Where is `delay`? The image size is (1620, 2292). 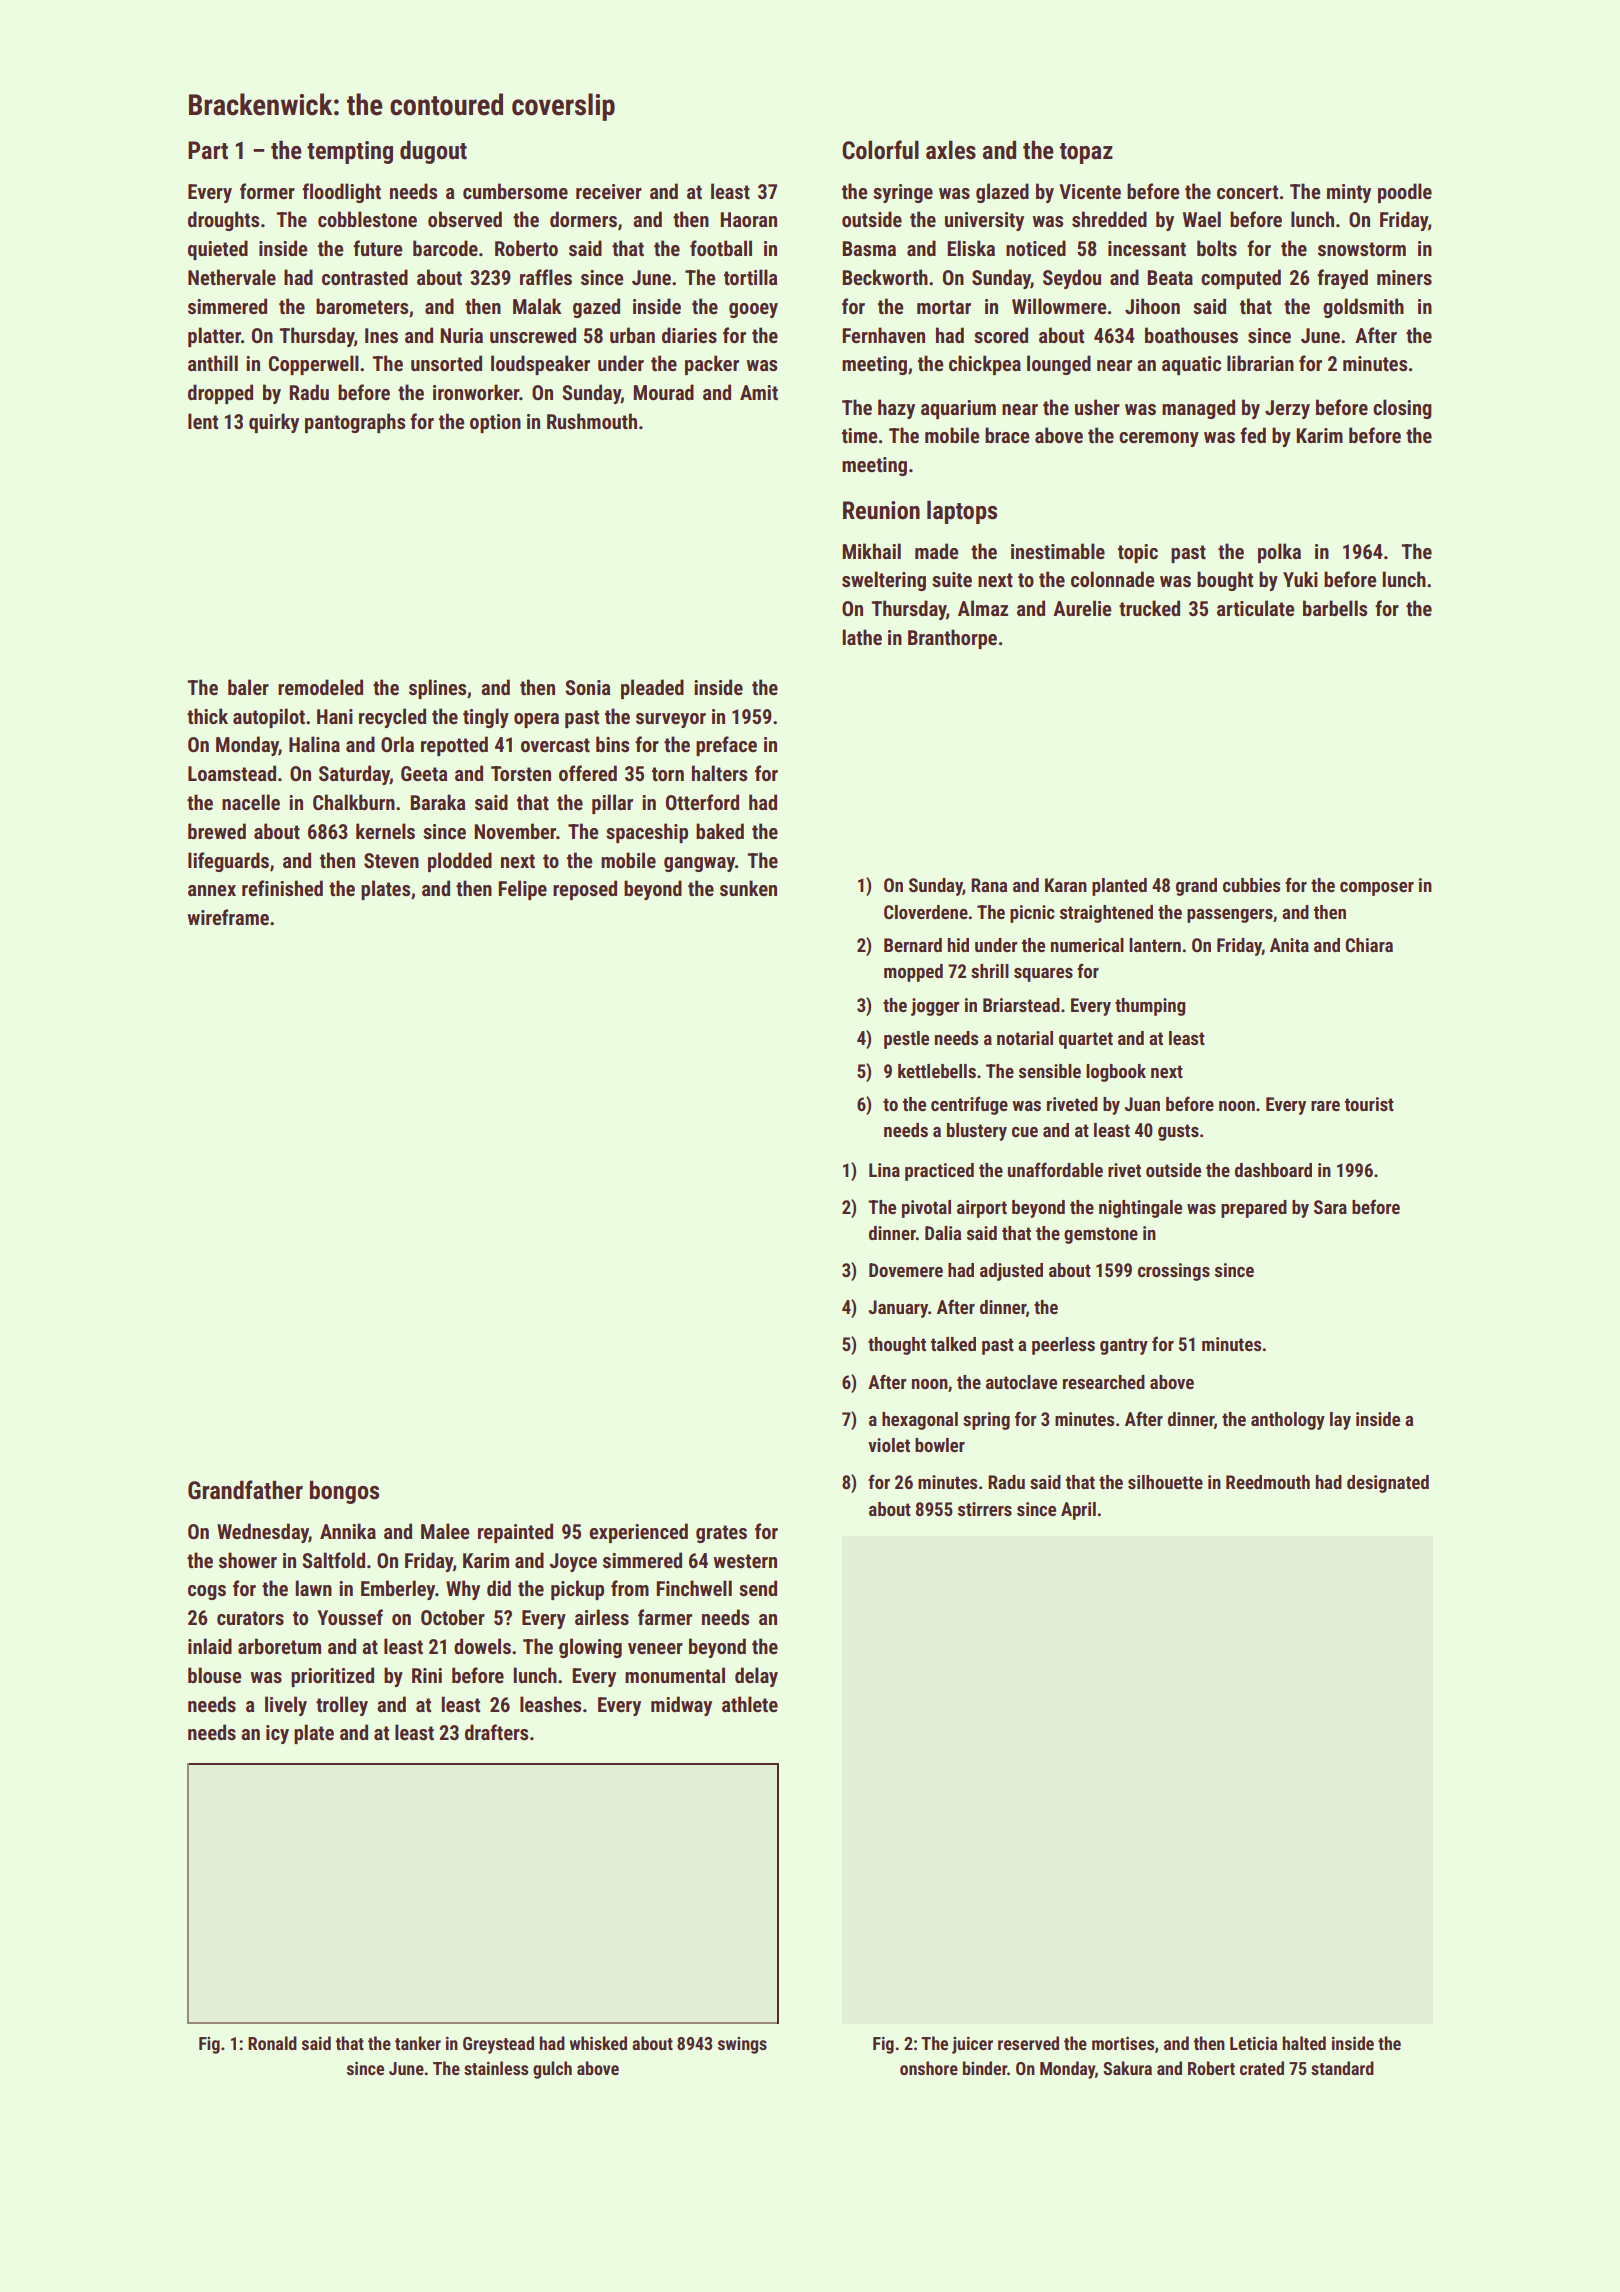
delay is located at coordinates (756, 1677).
